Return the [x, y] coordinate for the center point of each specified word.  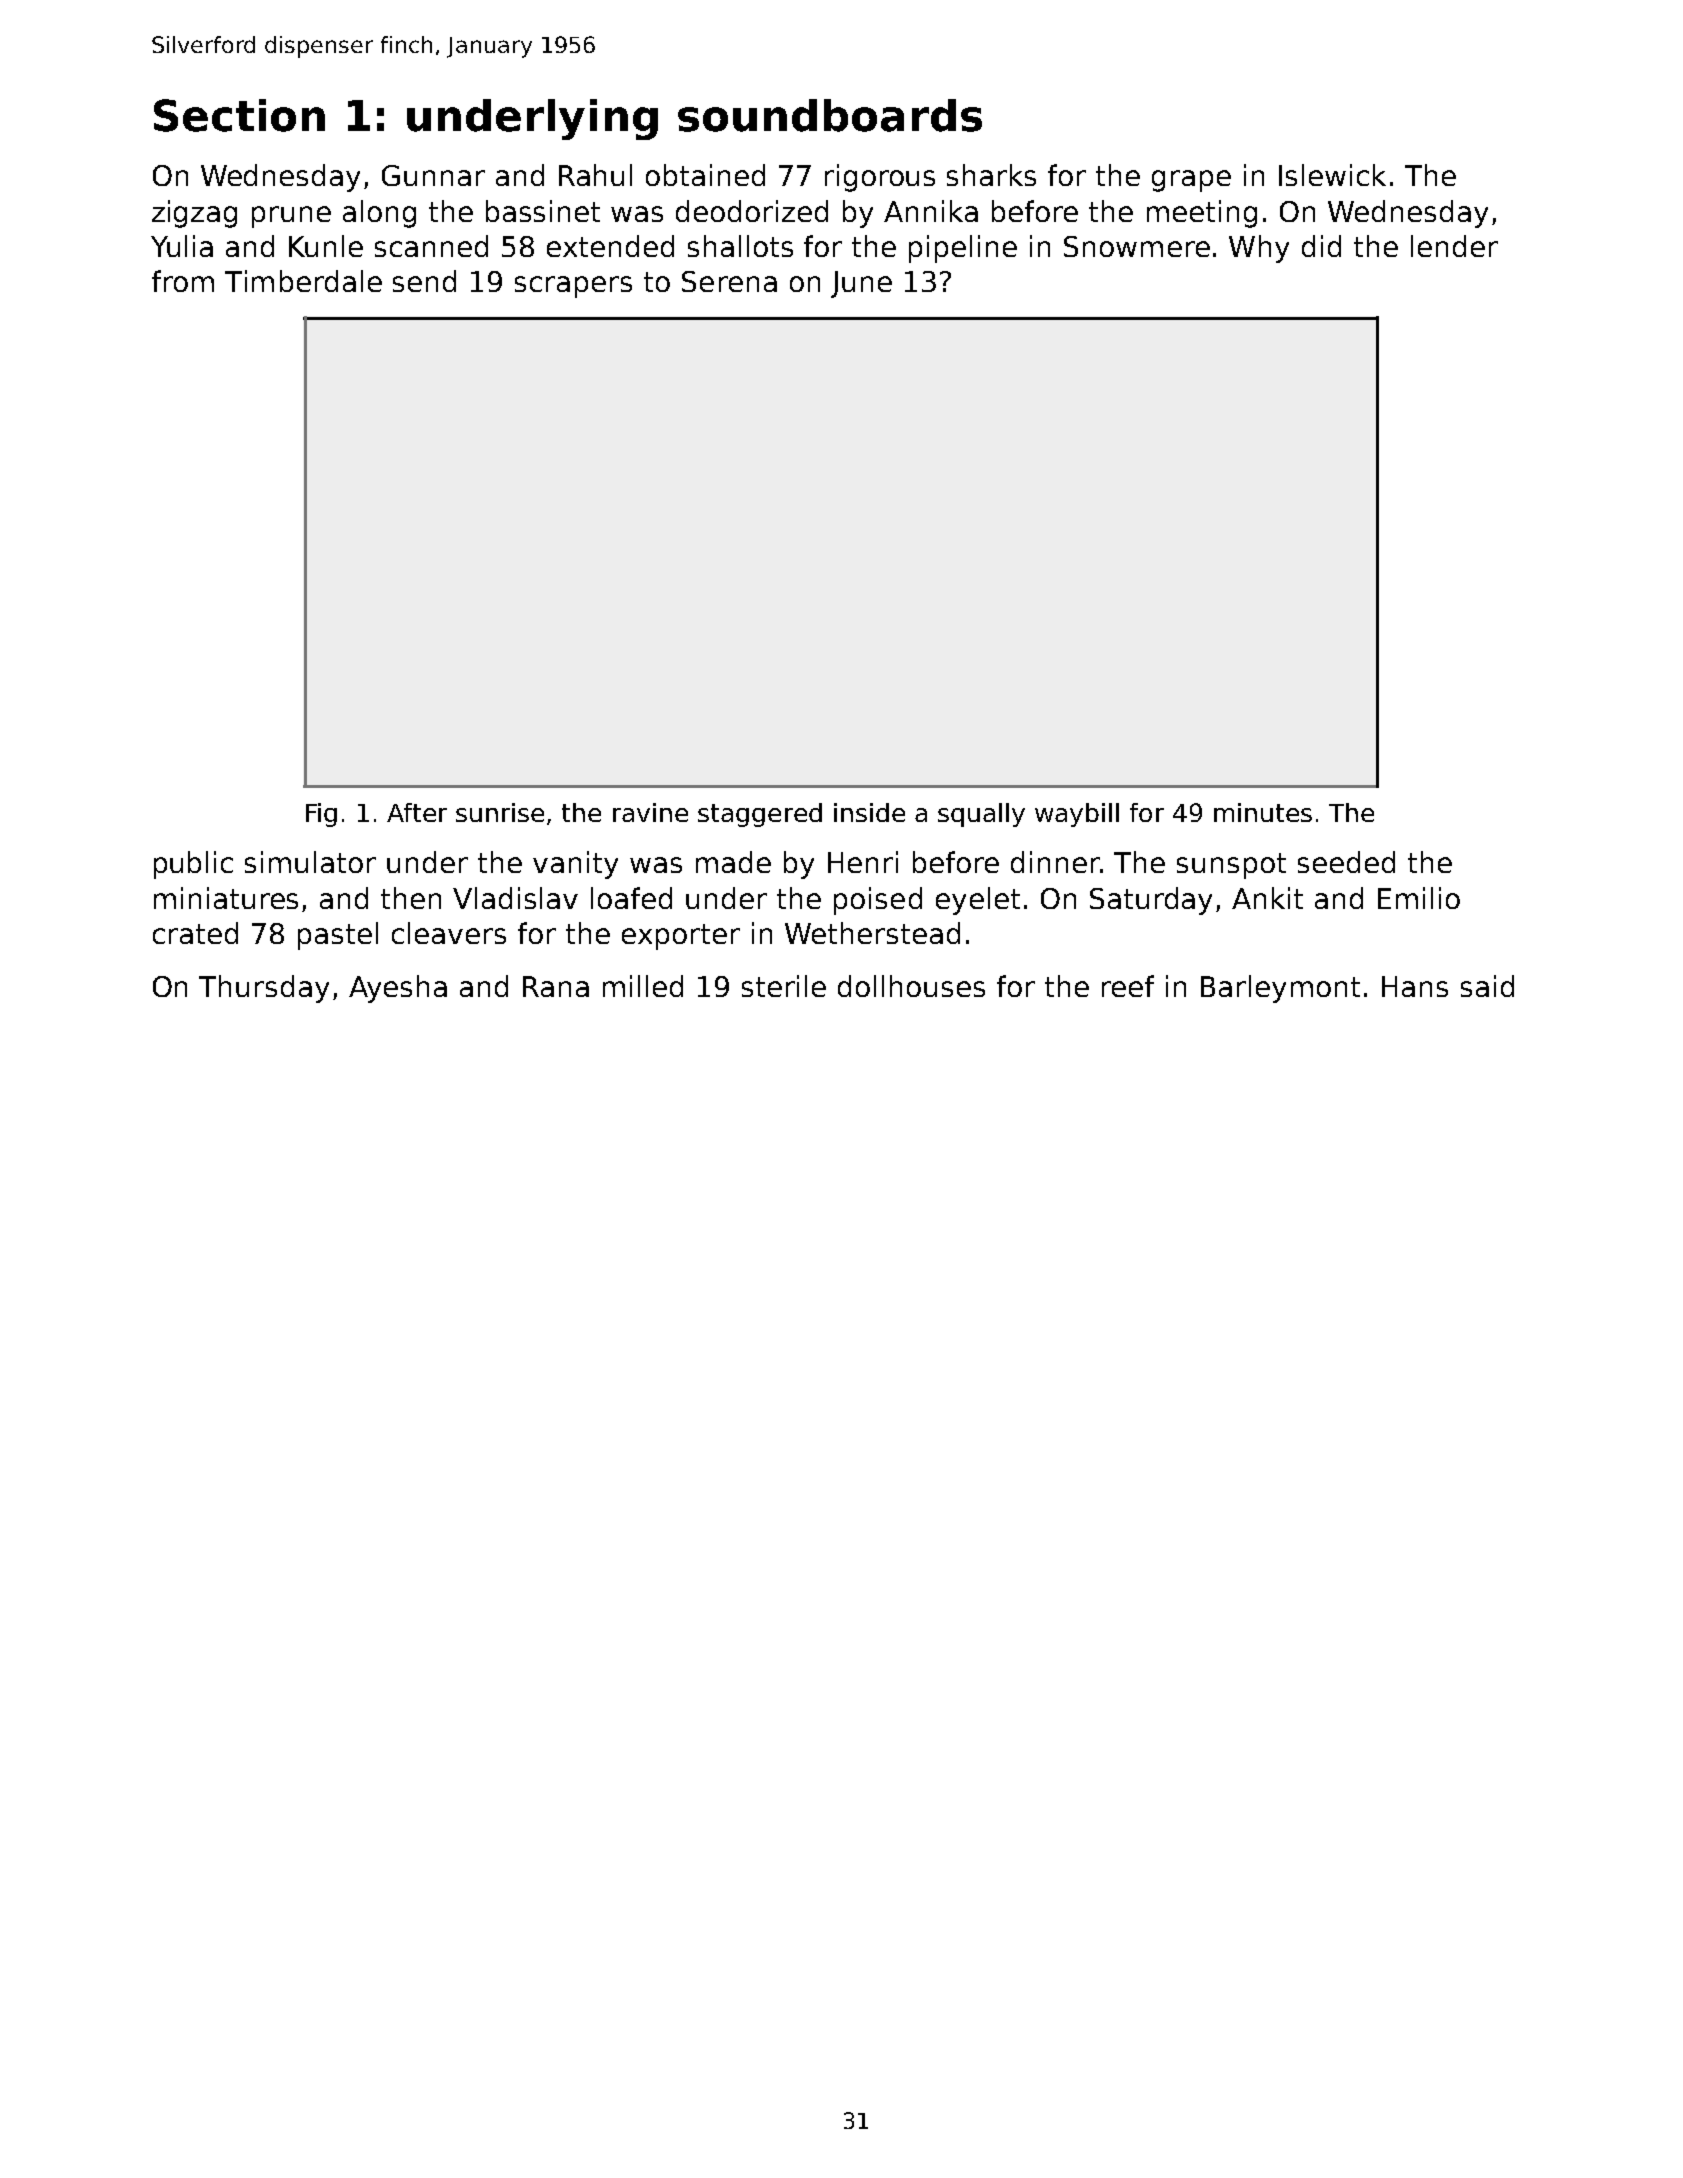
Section [239, 115]
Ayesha [398, 989]
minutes [1263, 812]
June [861, 284]
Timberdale [303, 281]
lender [1454, 246]
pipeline [963, 249]
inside [869, 812]
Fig [321, 815]
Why [1259, 249]
